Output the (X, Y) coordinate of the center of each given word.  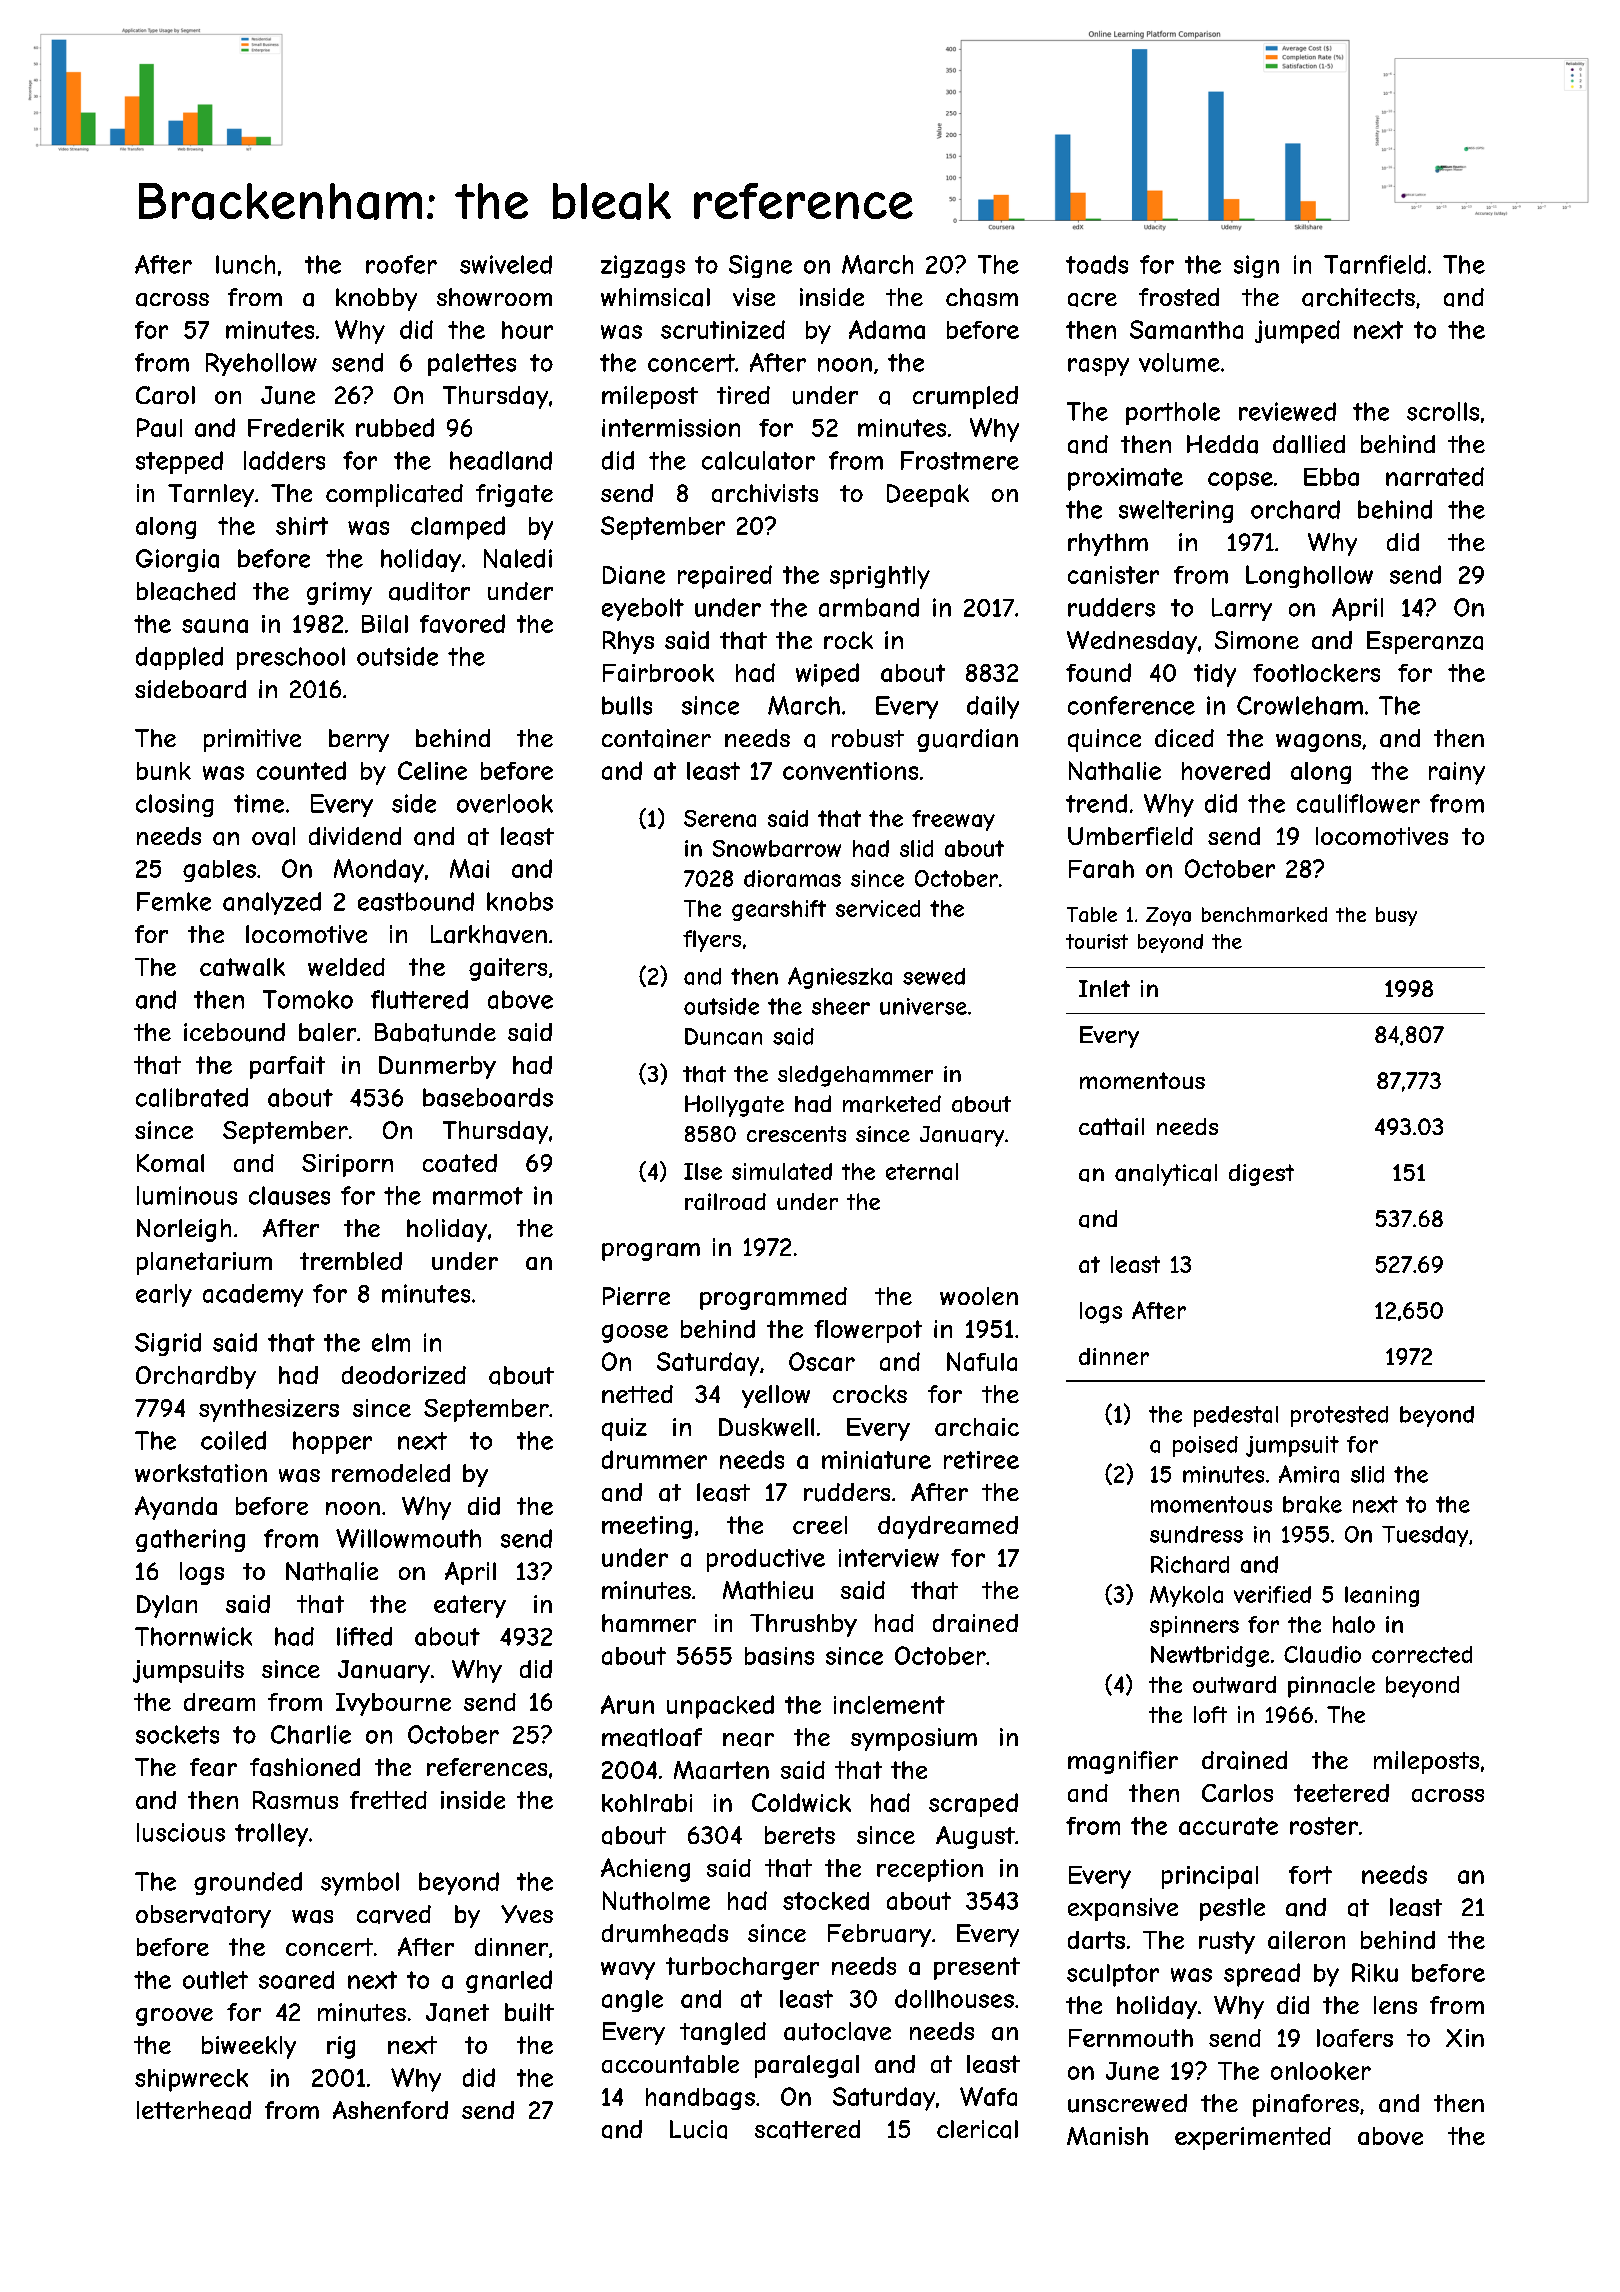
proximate (1125, 479)
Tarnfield (1375, 264)
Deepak (928, 495)
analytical (1166, 1175)
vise (754, 297)
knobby (376, 299)
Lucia (698, 2129)
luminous (187, 1195)
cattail (1111, 1127)
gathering (190, 1540)
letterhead (194, 2110)
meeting (647, 1527)
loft (1210, 1714)
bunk (164, 771)
